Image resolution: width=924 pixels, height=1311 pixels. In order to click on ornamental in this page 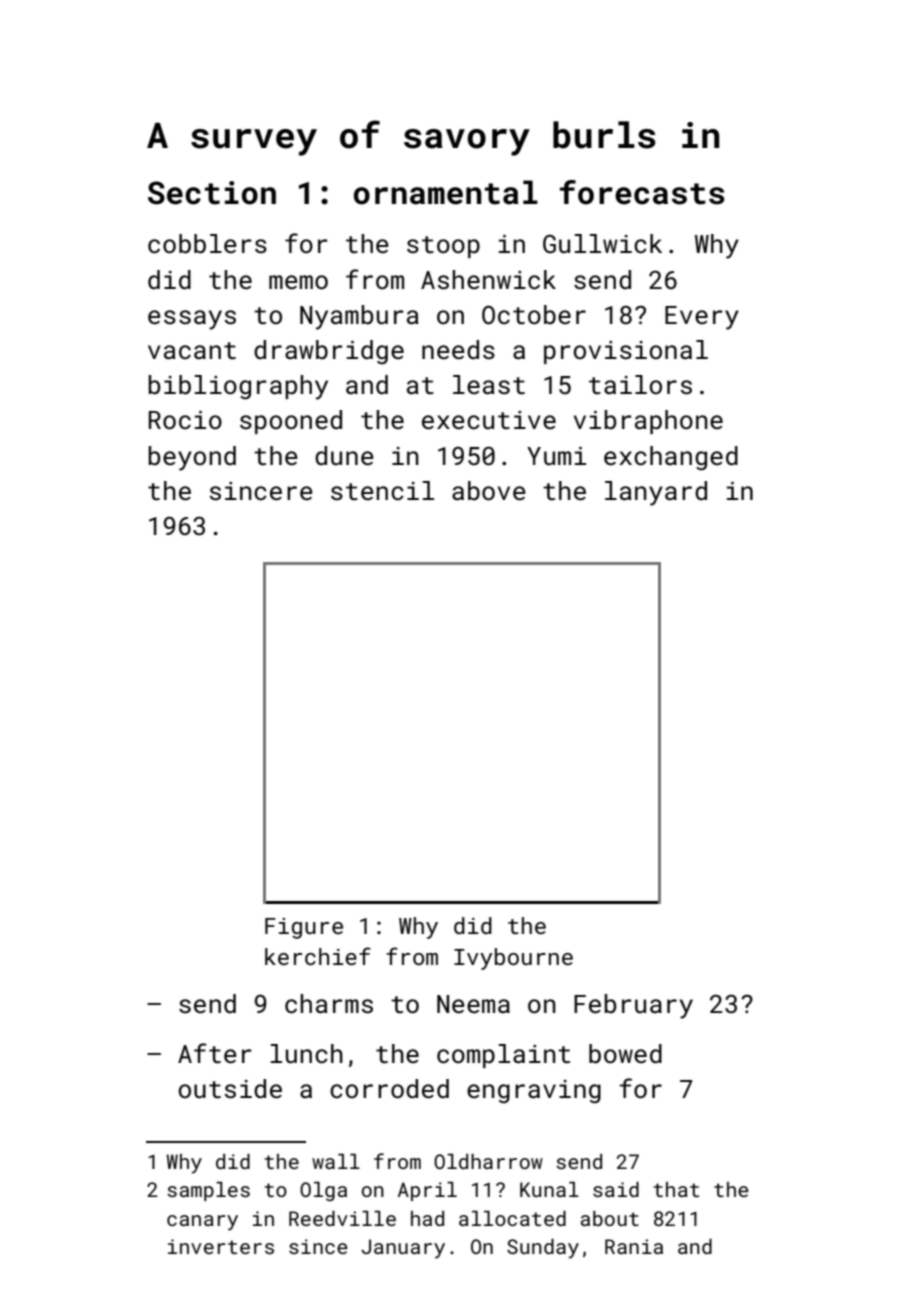, I will do `click(446, 192)`.
